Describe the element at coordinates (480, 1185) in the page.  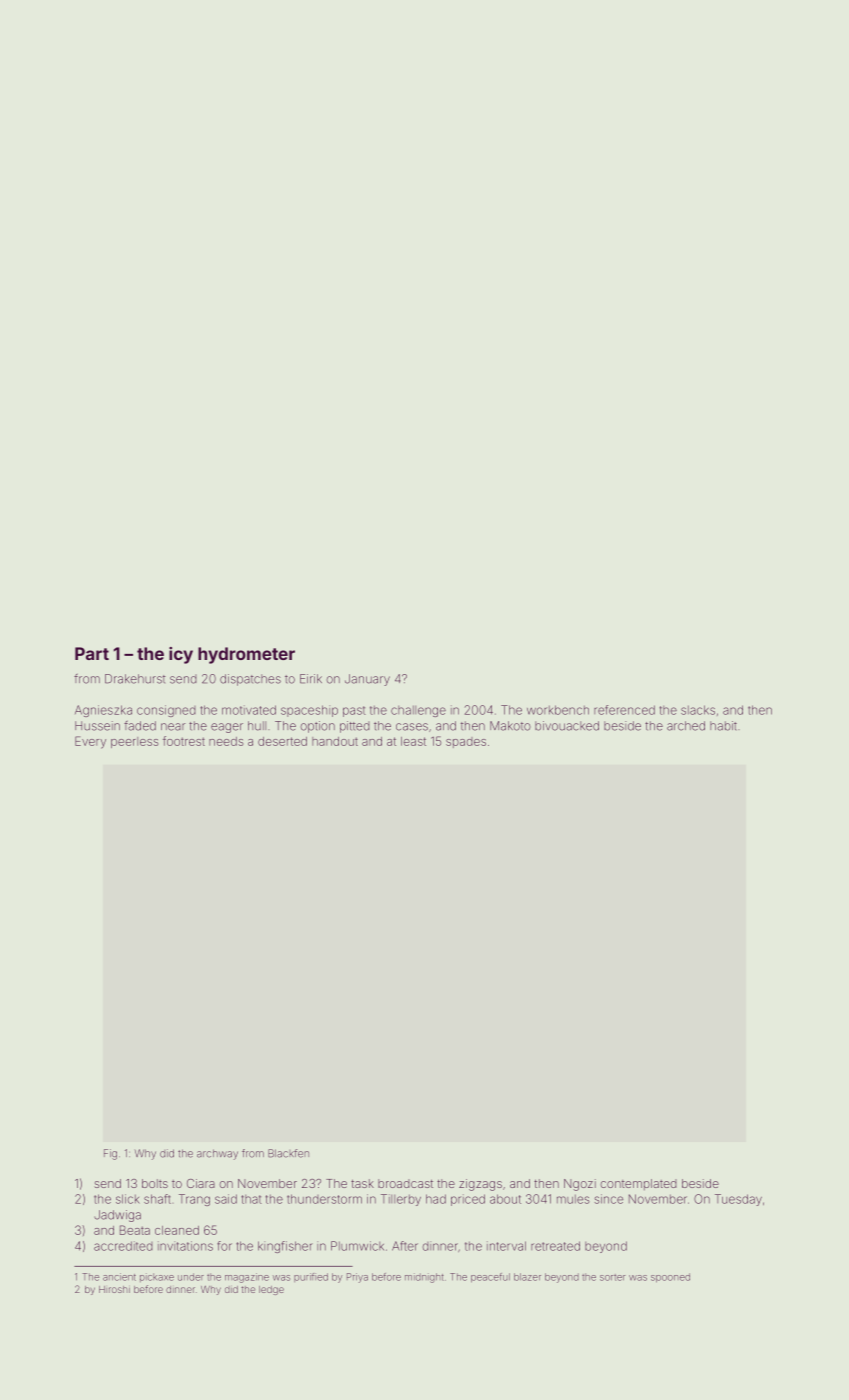
I see `zigzags` at that location.
